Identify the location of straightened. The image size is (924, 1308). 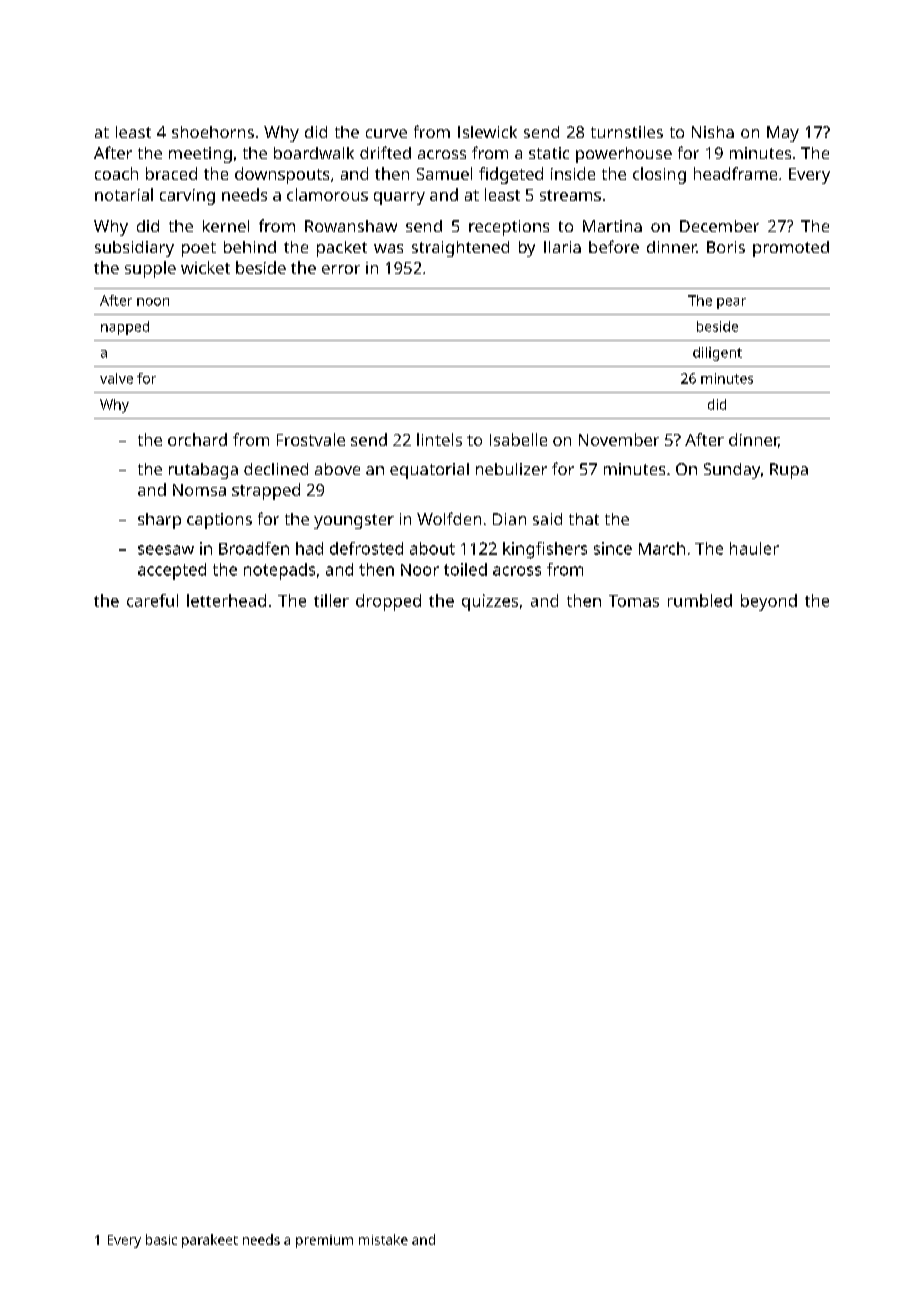
(460, 249).
